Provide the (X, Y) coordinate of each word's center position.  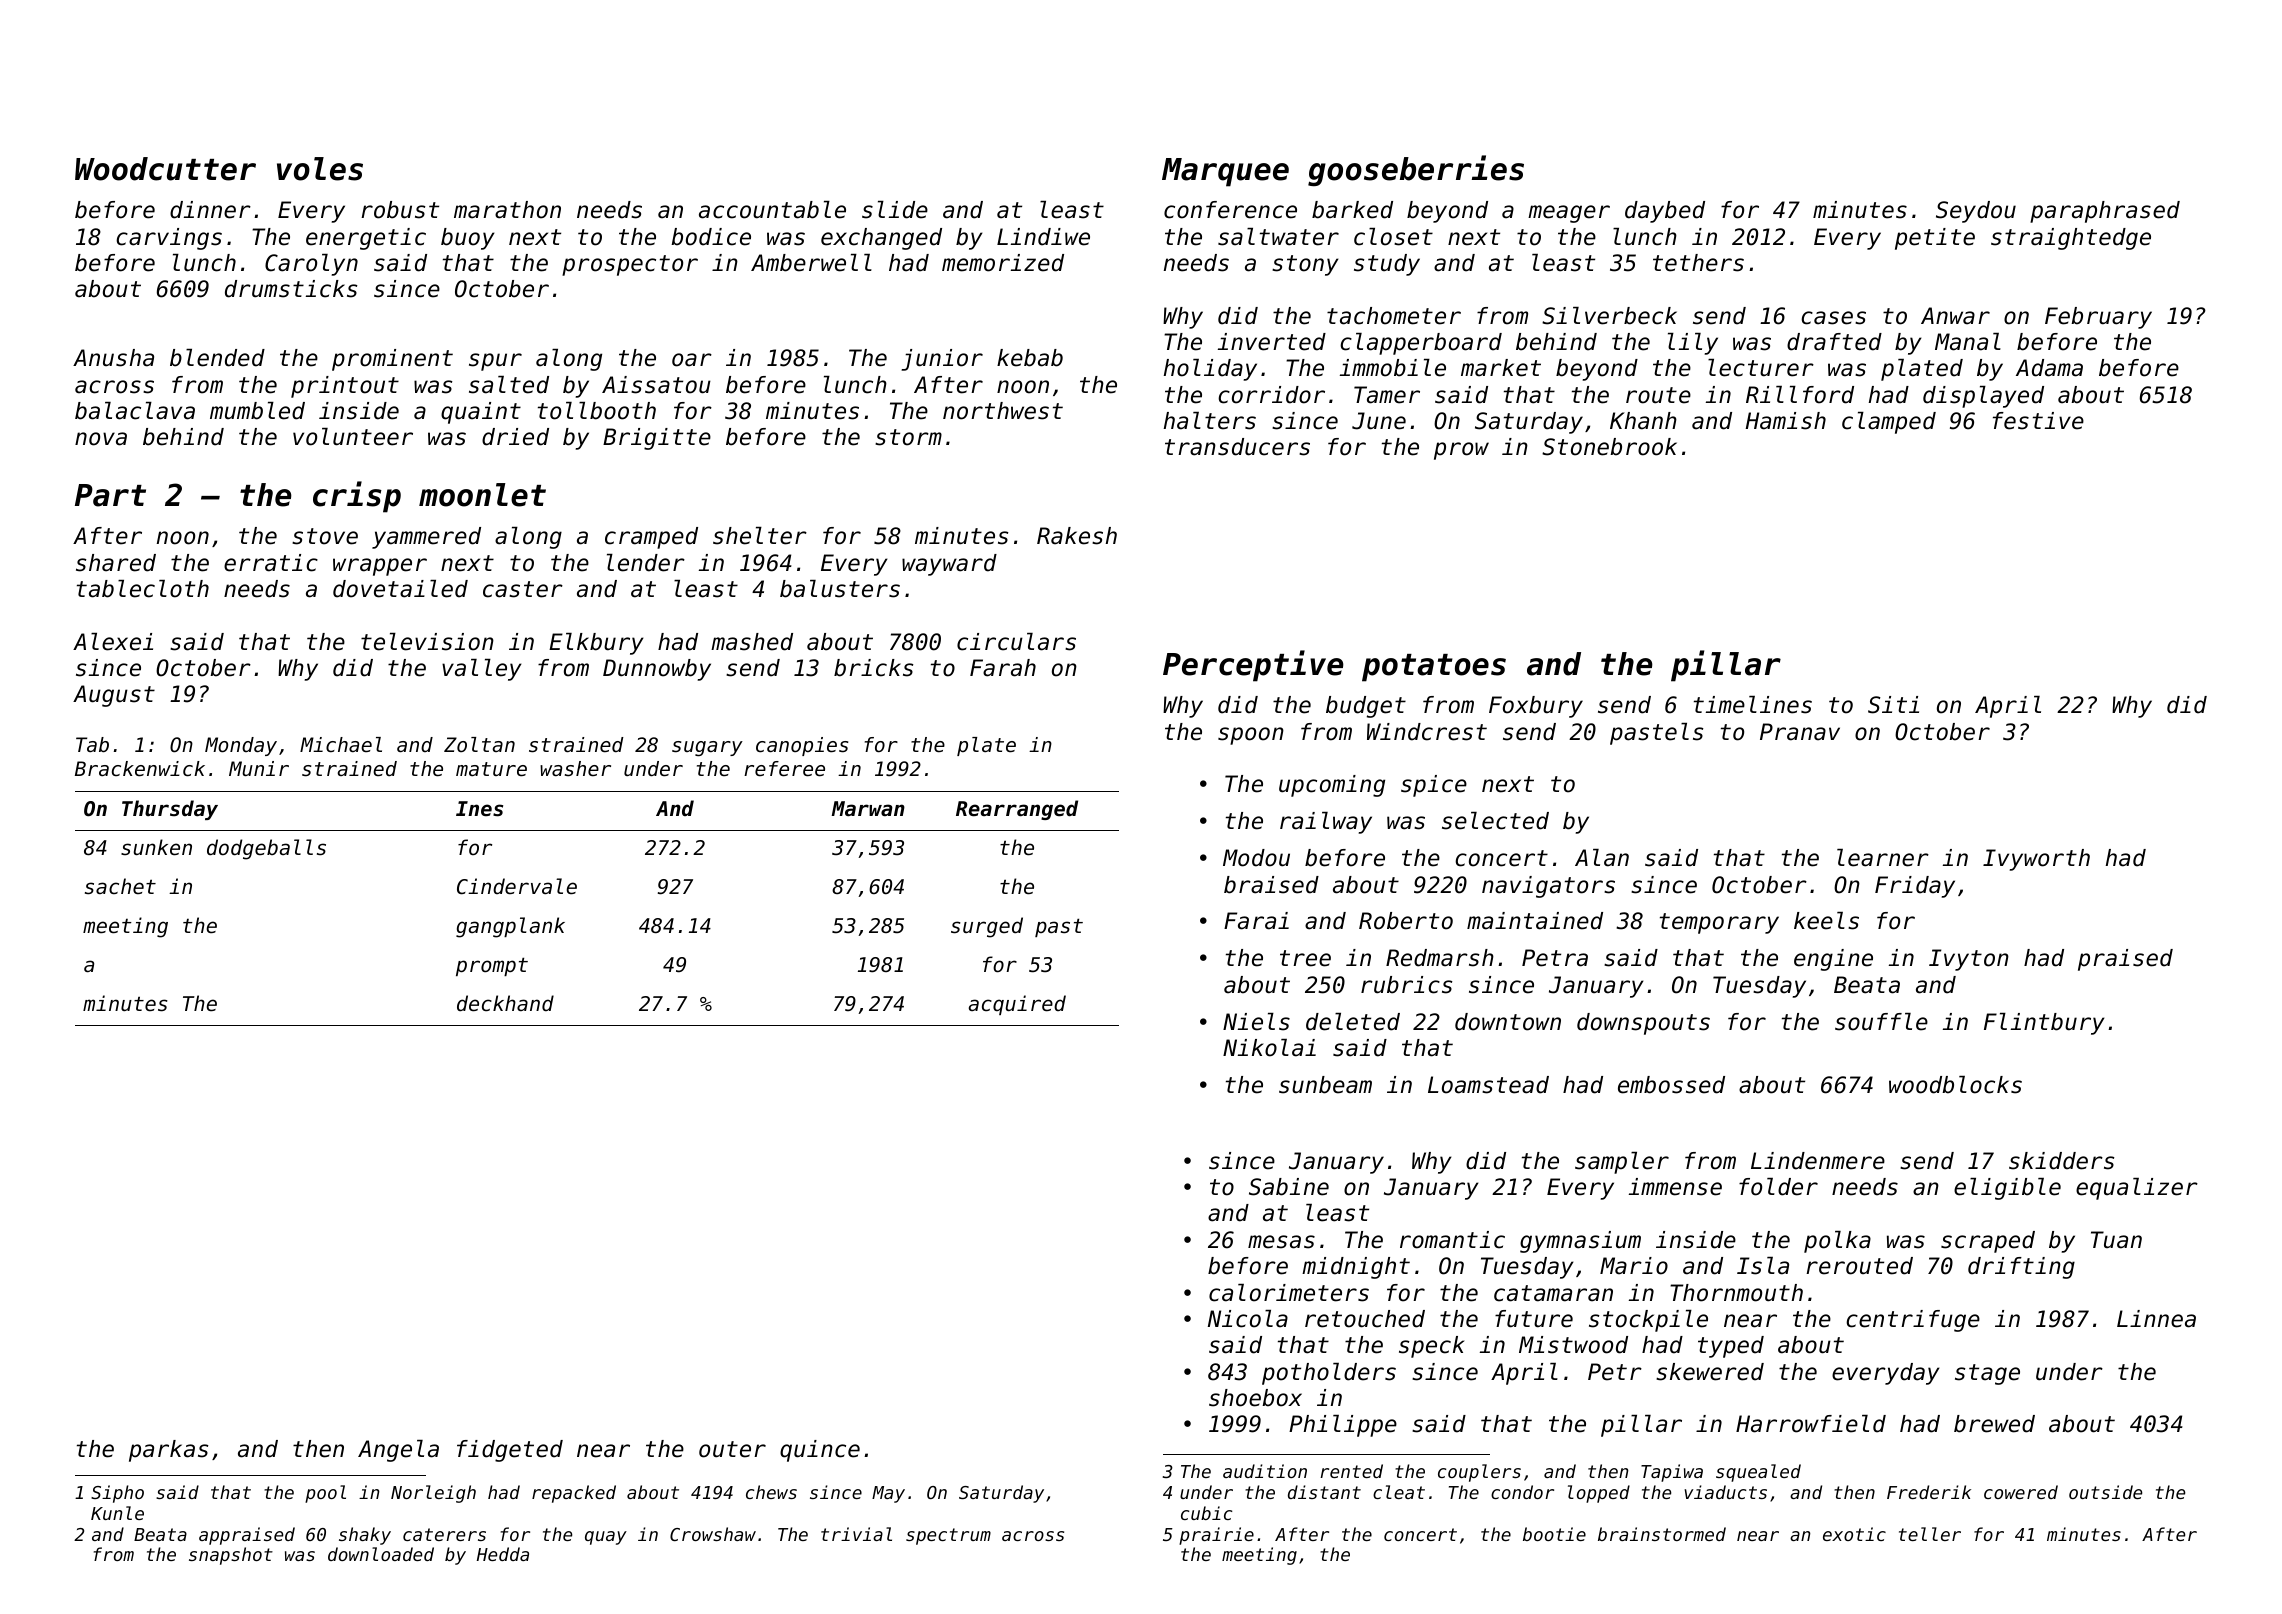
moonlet (482, 495)
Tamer (1387, 395)
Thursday (170, 810)
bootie (1554, 1534)
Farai (1256, 921)
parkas (168, 1451)
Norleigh (433, 1494)
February (2098, 318)
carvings (169, 239)
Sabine (1289, 1187)
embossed (1671, 1085)
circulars (1016, 642)
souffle (1881, 1022)
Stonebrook (1609, 447)
